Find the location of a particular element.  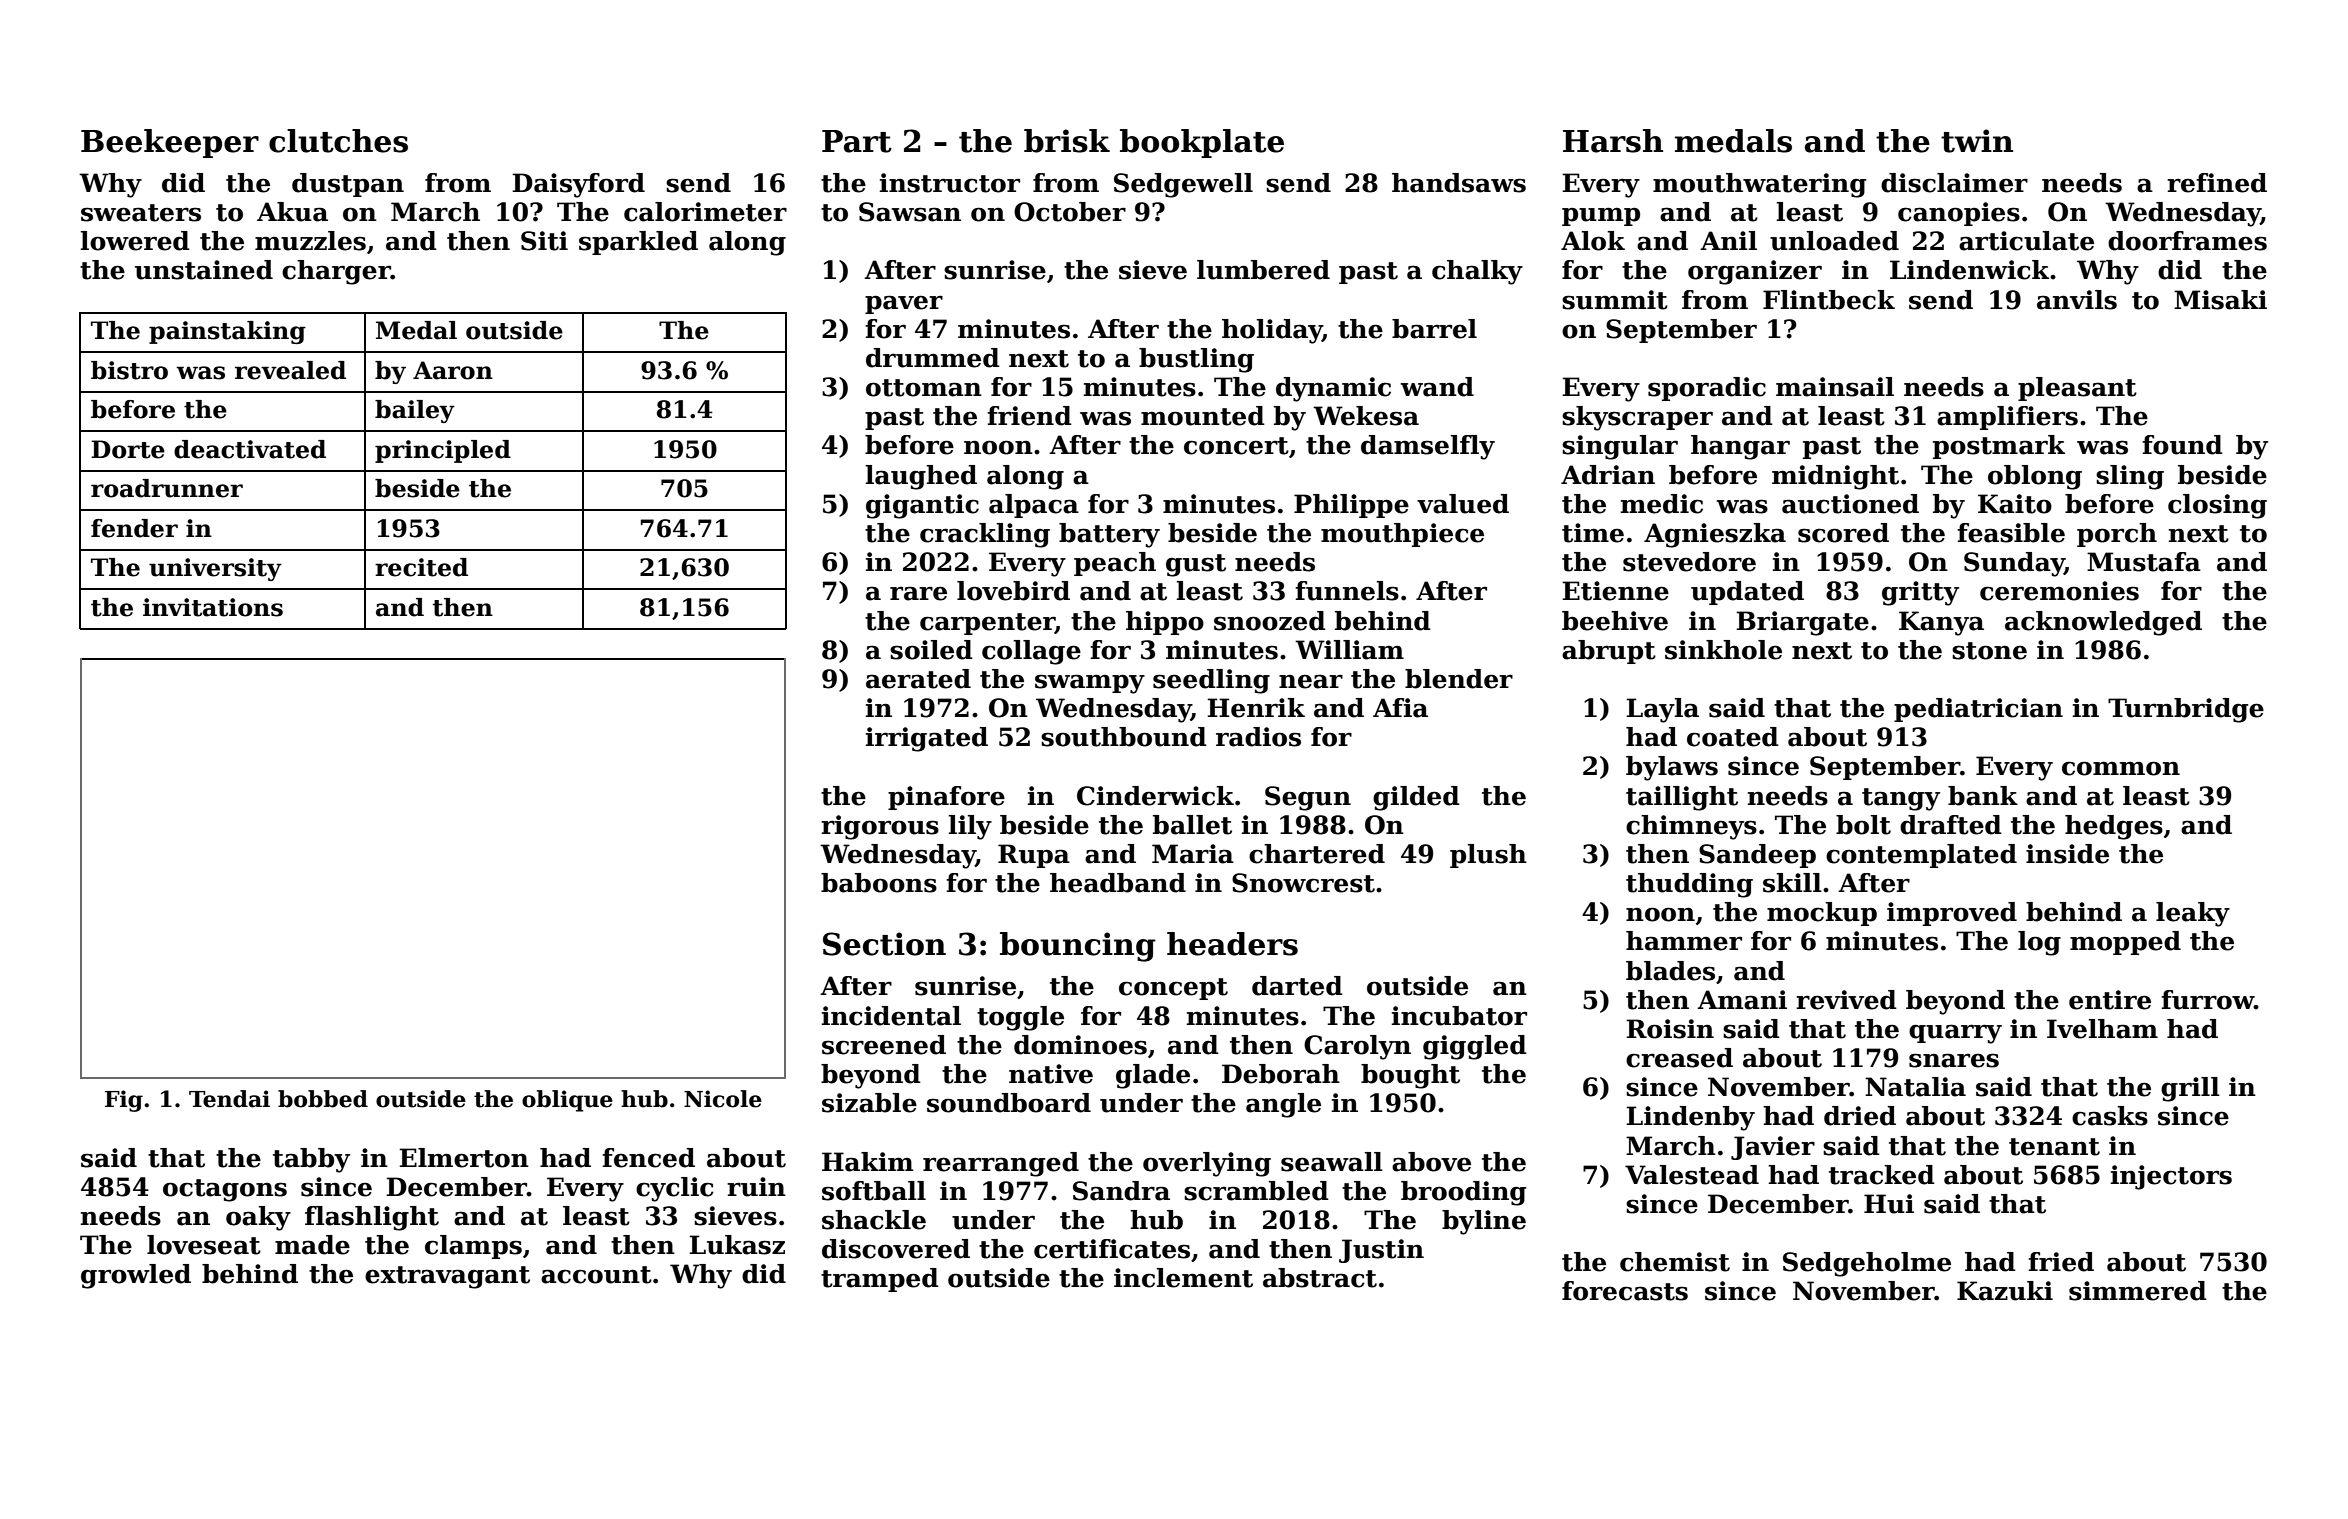

Akua is located at coordinates (292, 212).
